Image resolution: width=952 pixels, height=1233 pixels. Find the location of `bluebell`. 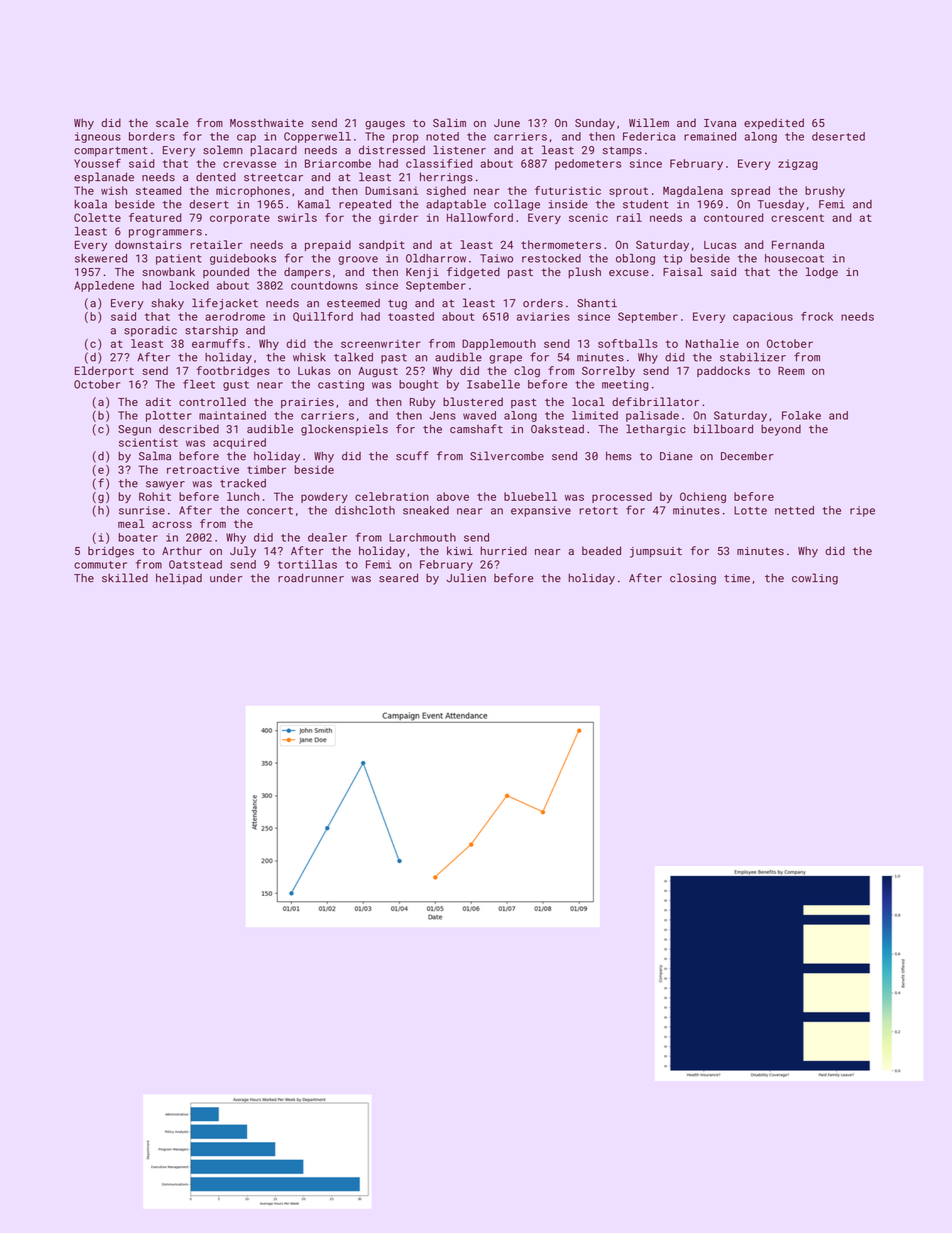

bluebell is located at coordinates (530, 496).
